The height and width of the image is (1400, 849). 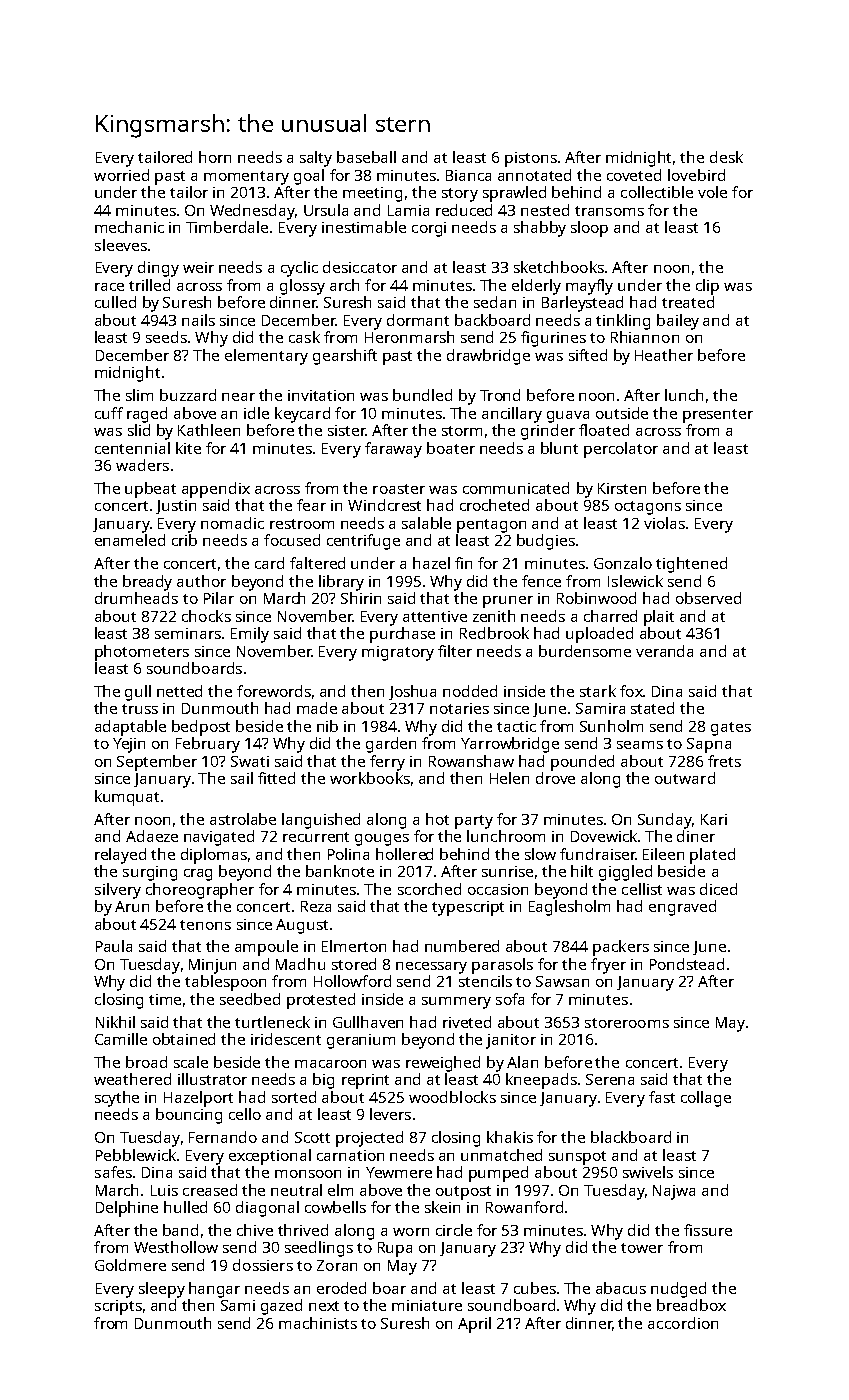 What do you see at coordinates (634, 175) in the image?
I see `coveted` at bounding box center [634, 175].
